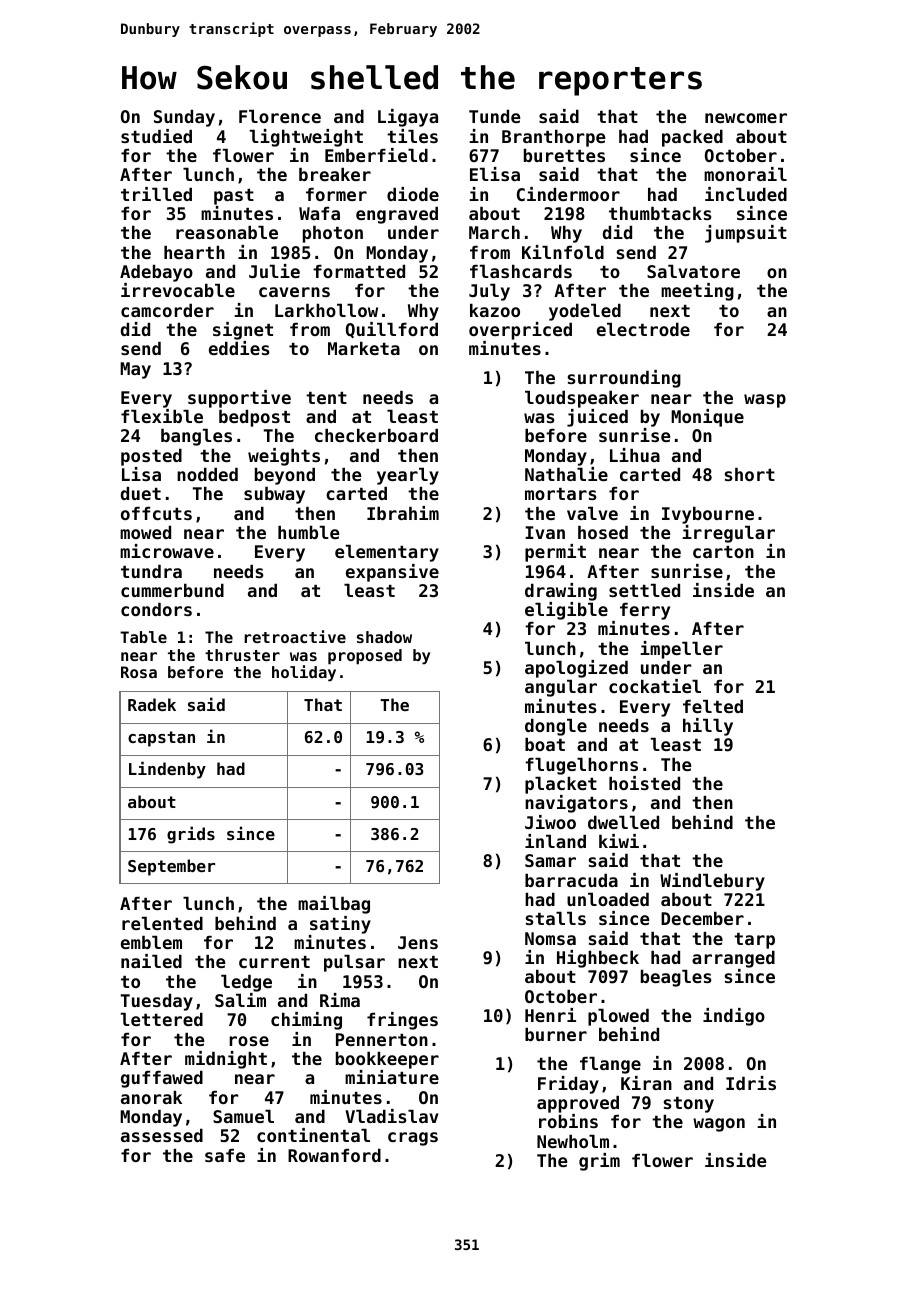 The height and width of the screenshot is (1316, 908). Describe the element at coordinates (274, 271) in the screenshot. I see `Julie` at that location.
